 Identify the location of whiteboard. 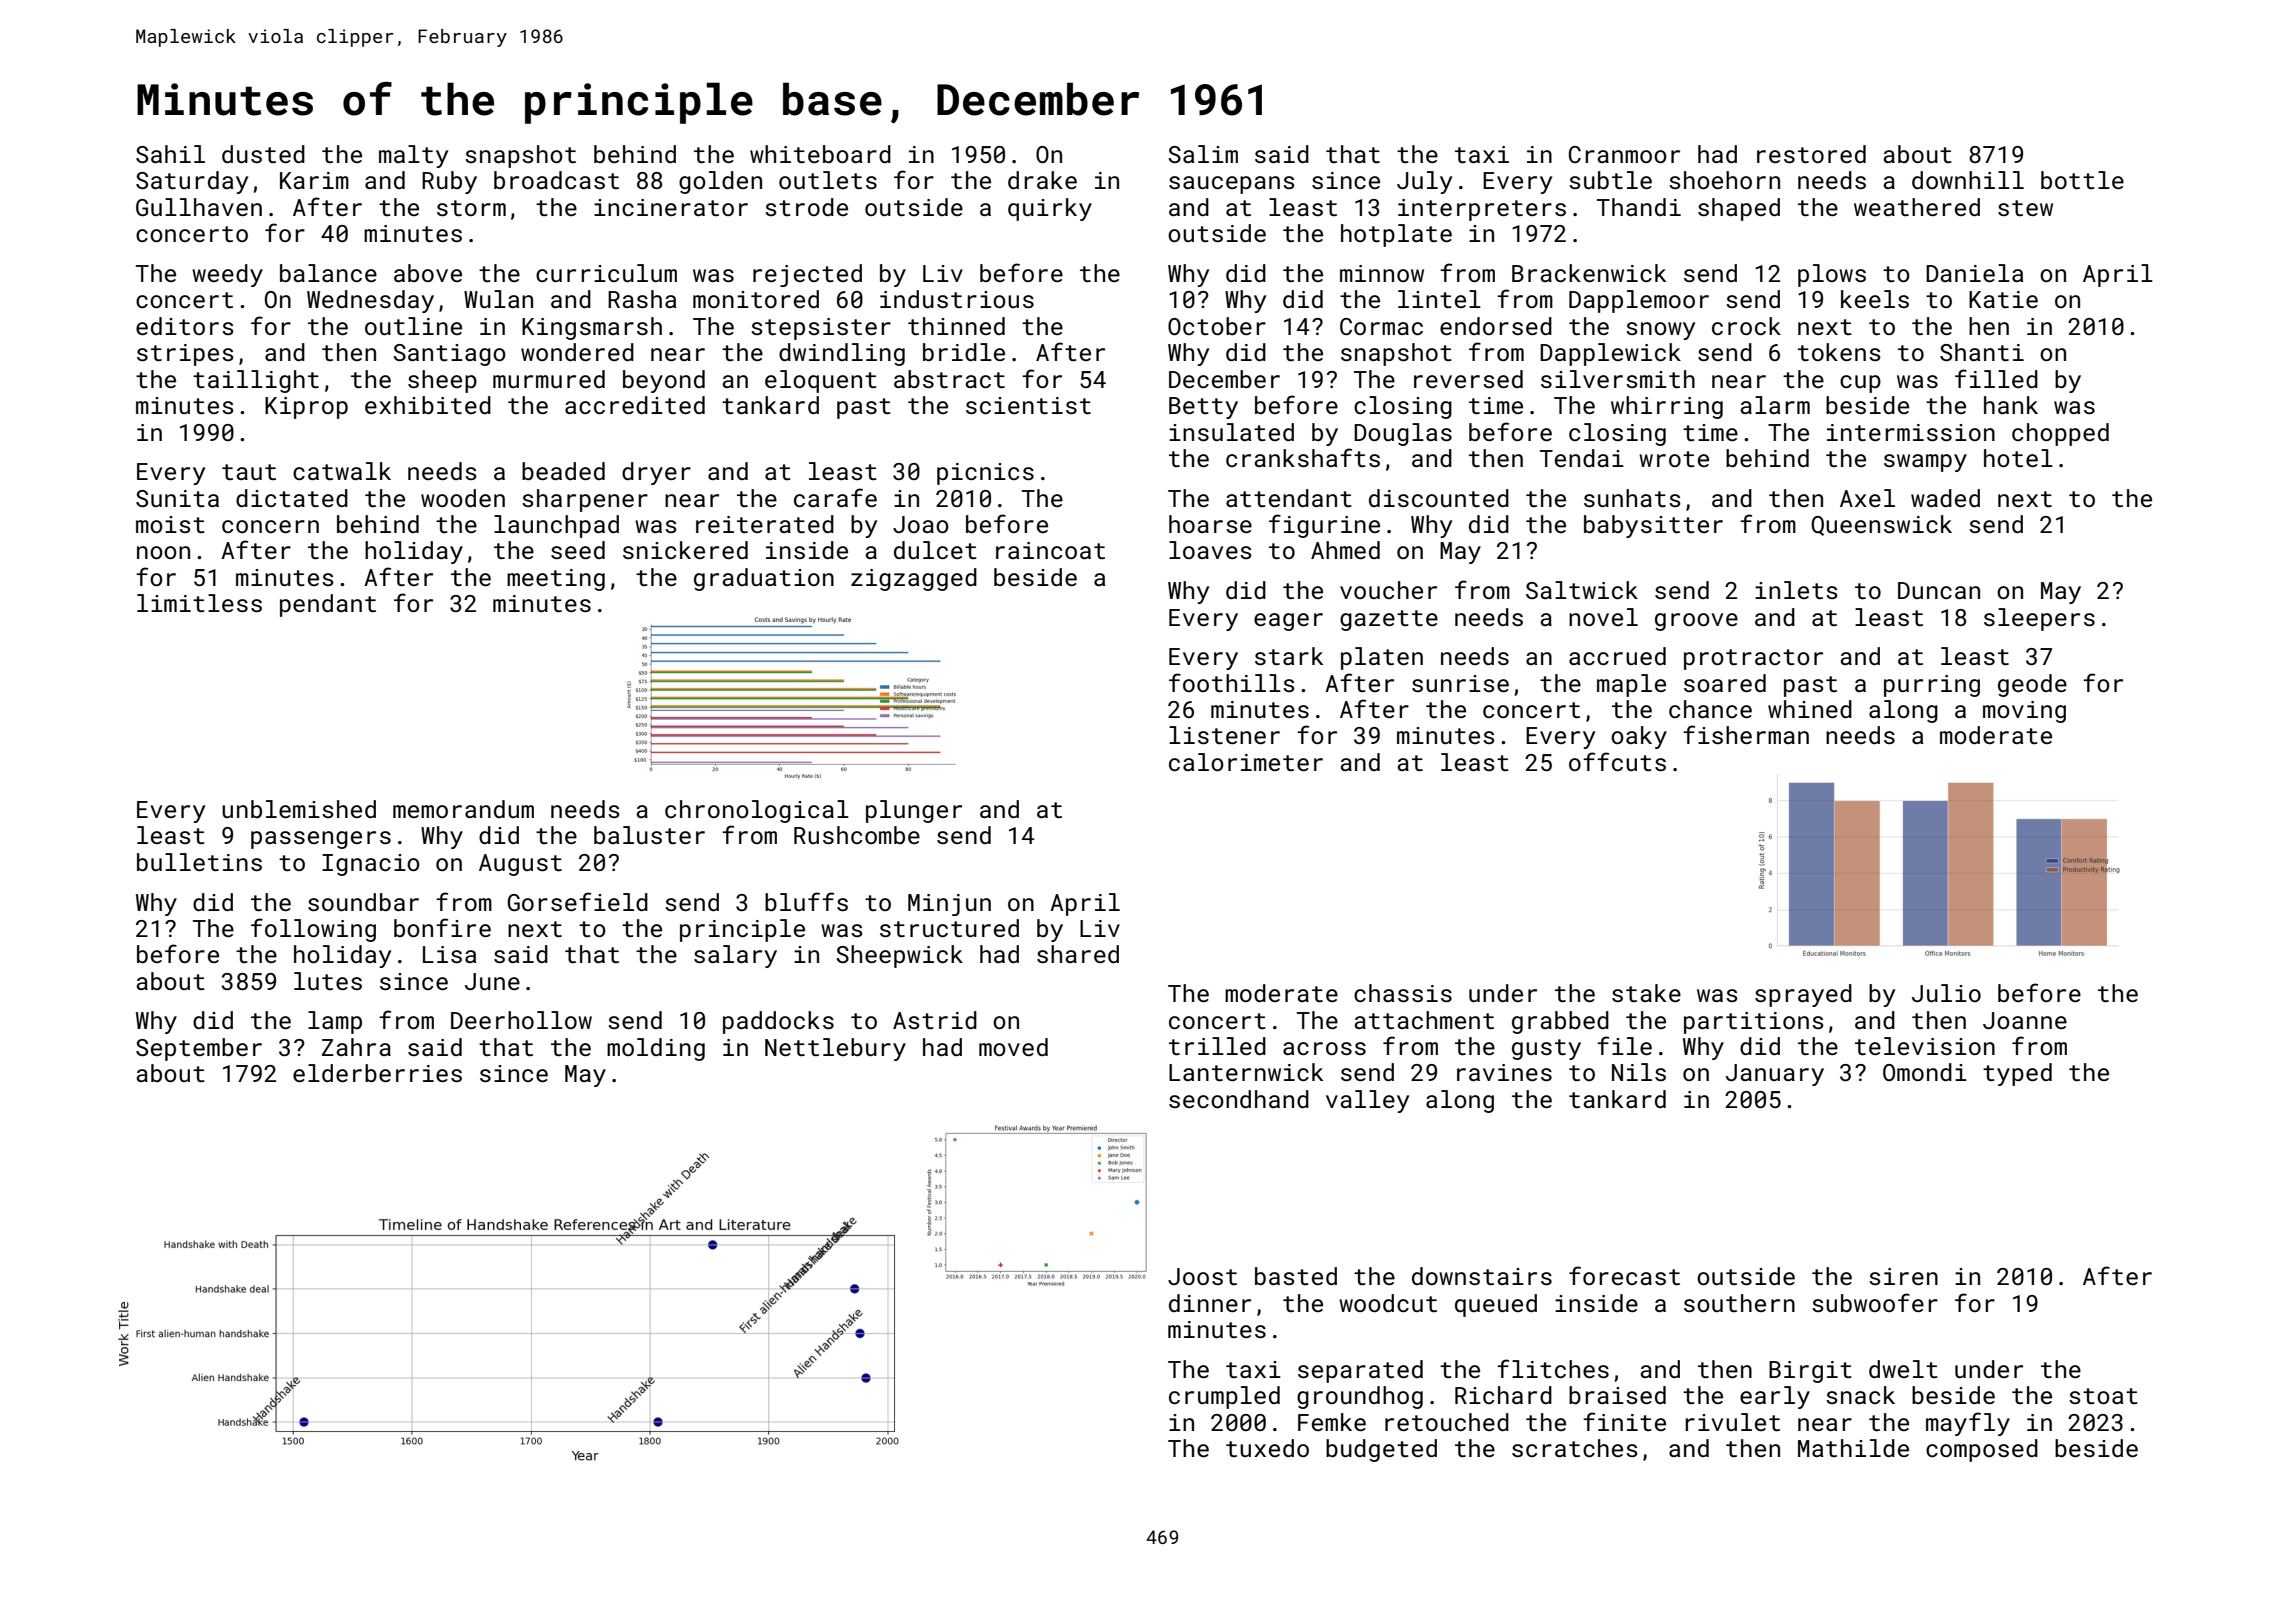
(820, 154).
